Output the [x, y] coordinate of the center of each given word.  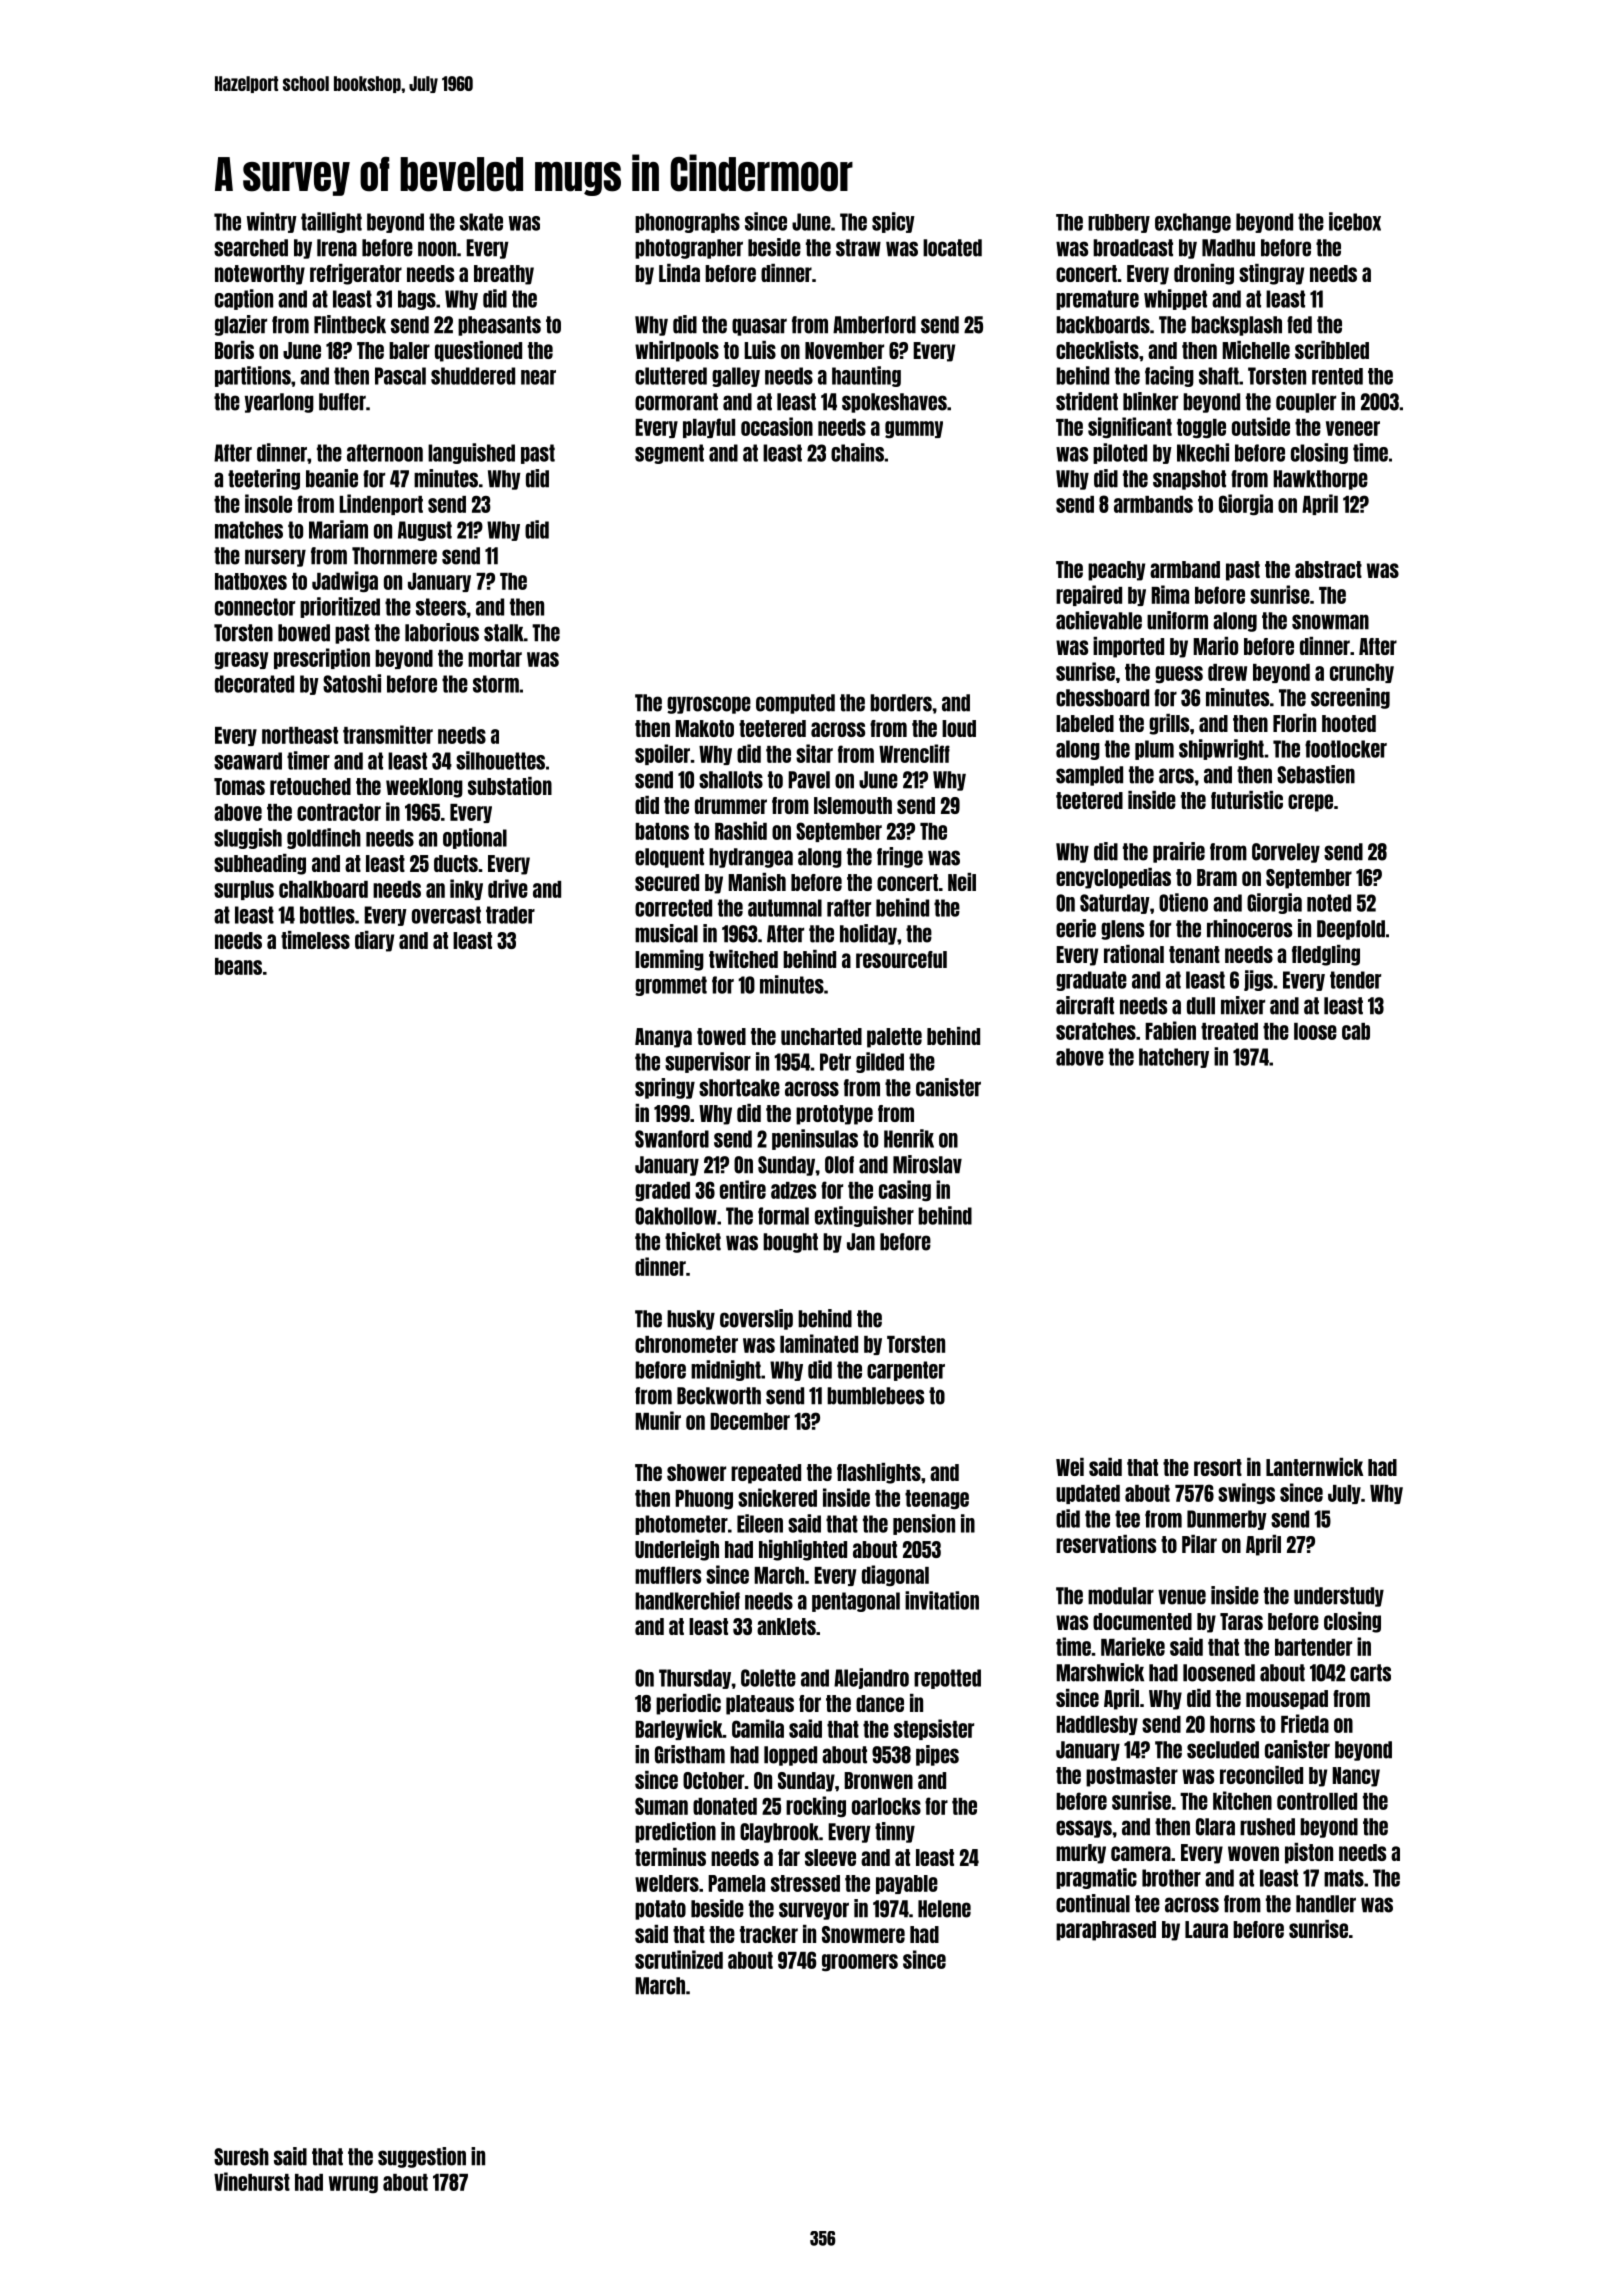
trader [510, 915]
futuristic [1247, 800]
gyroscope [709, 705]
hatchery [1174, 1058]
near [538, 377]
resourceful [901, 959]
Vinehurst [252, 2181]
